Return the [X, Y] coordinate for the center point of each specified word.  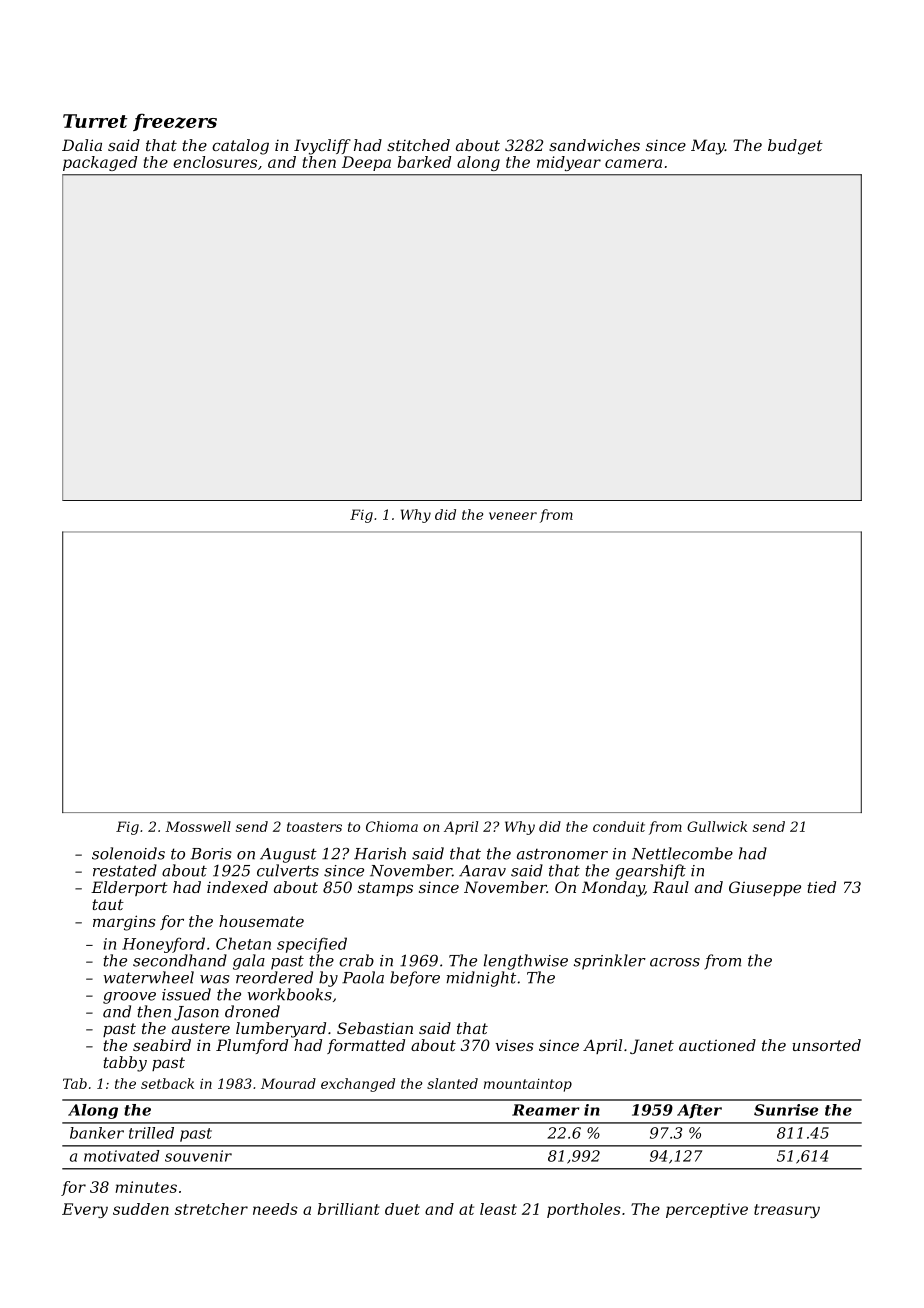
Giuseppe [765, 888]
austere [201, 1028]
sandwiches [594, 145]
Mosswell [198, 826]
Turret [95, 121]
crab [356, 960]
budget [795, 147]
